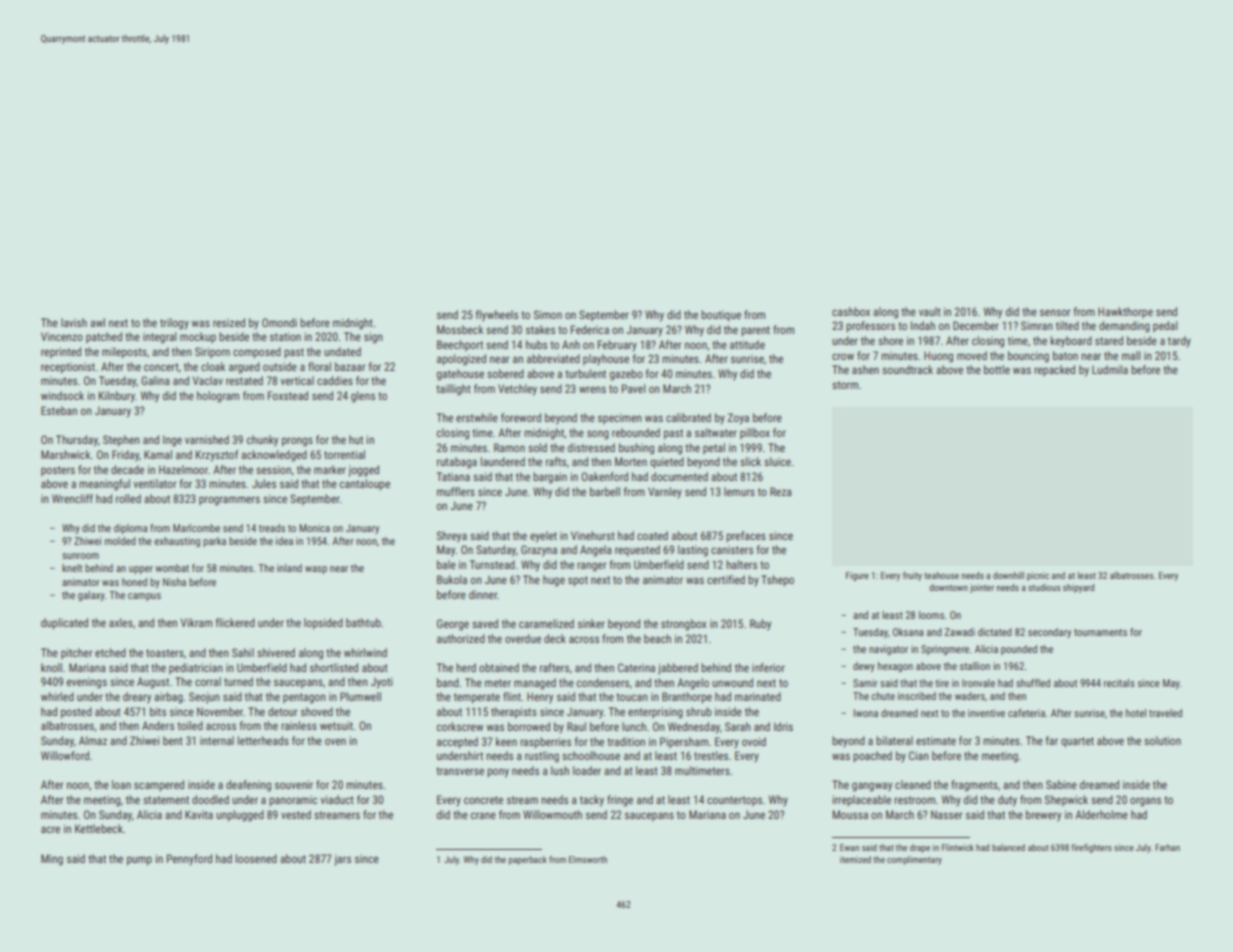 This screenshot has height=952, width=1233. I want to click on estimate, so click(936, 740).
